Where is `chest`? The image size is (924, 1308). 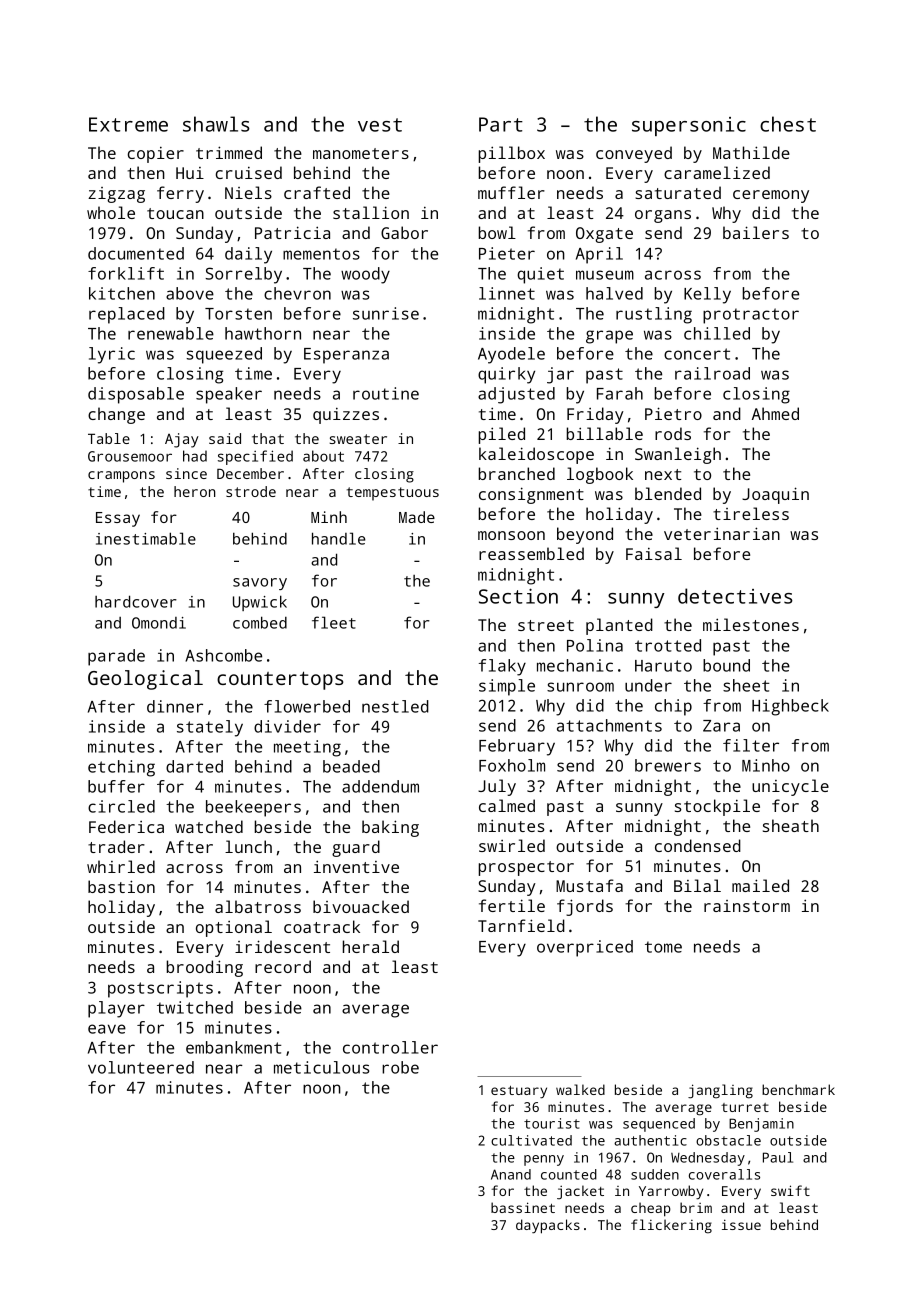
chest is located at coordinates (788, 124).
